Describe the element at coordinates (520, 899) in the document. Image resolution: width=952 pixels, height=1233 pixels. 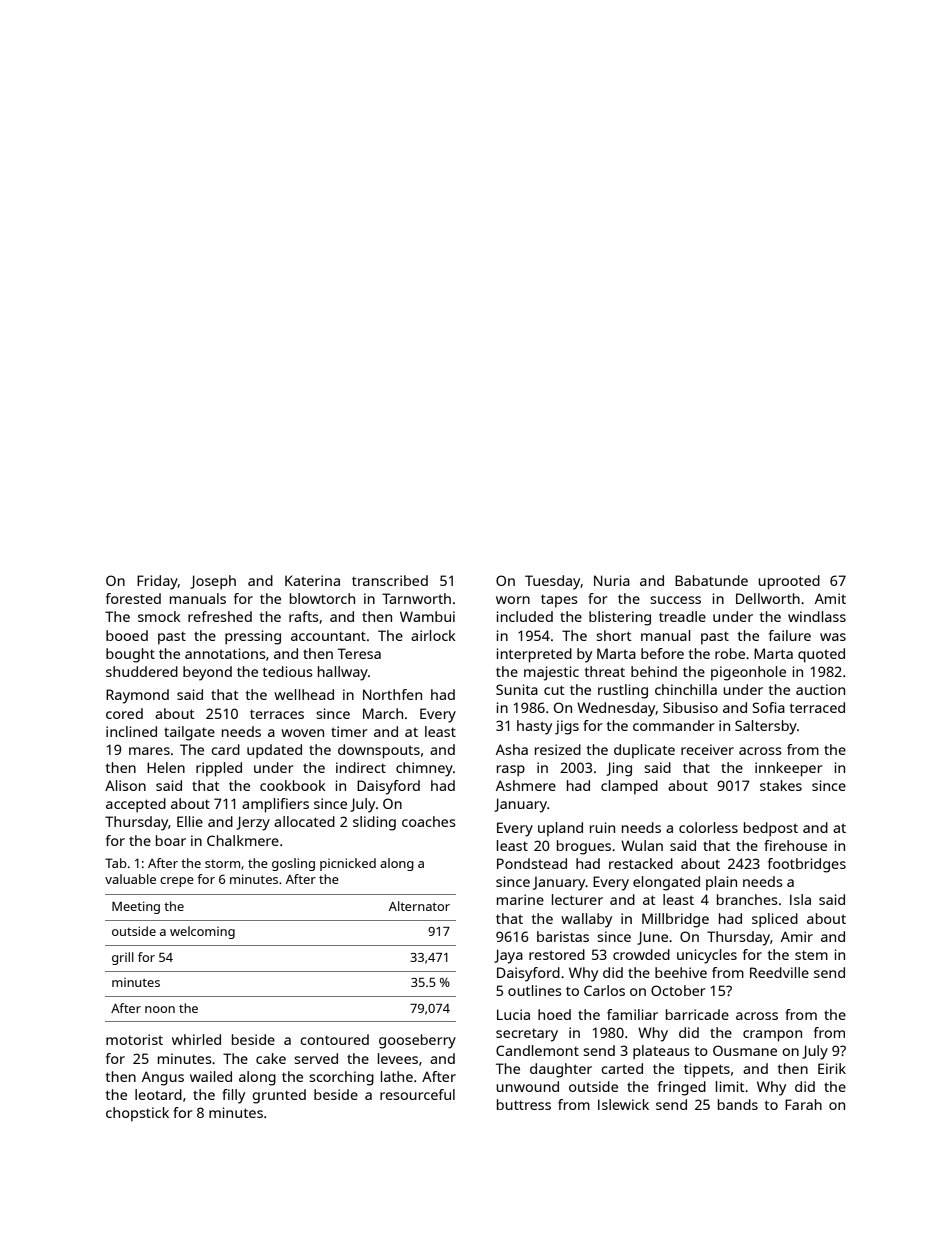
I see `marine` at that location.
